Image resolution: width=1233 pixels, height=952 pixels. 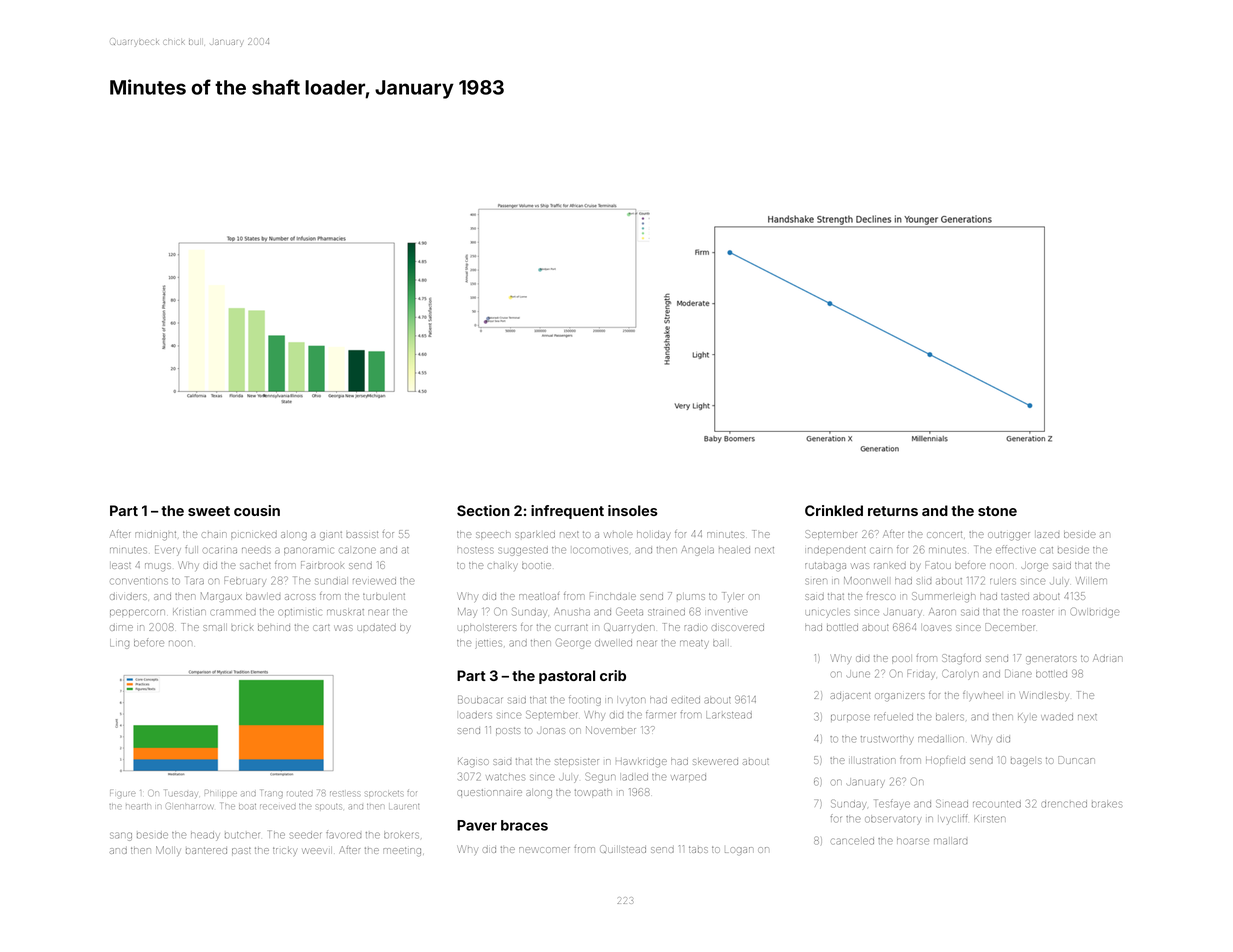 I want to click on Molly, so click(x=168, y=850).
